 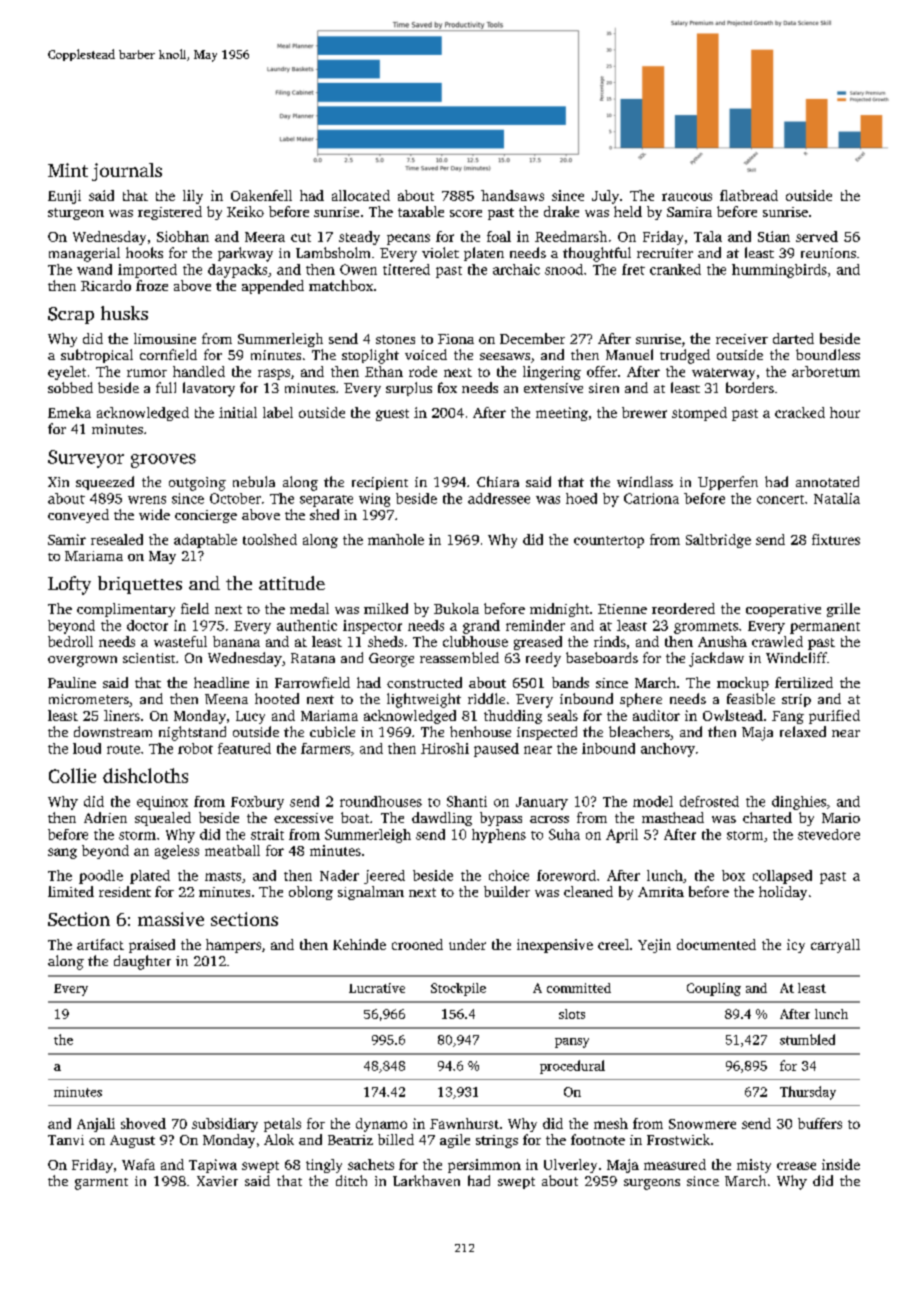 What do you see at coordinates (245, 254) in the page?
I see `parkway` at bounding box center [245, 254].
